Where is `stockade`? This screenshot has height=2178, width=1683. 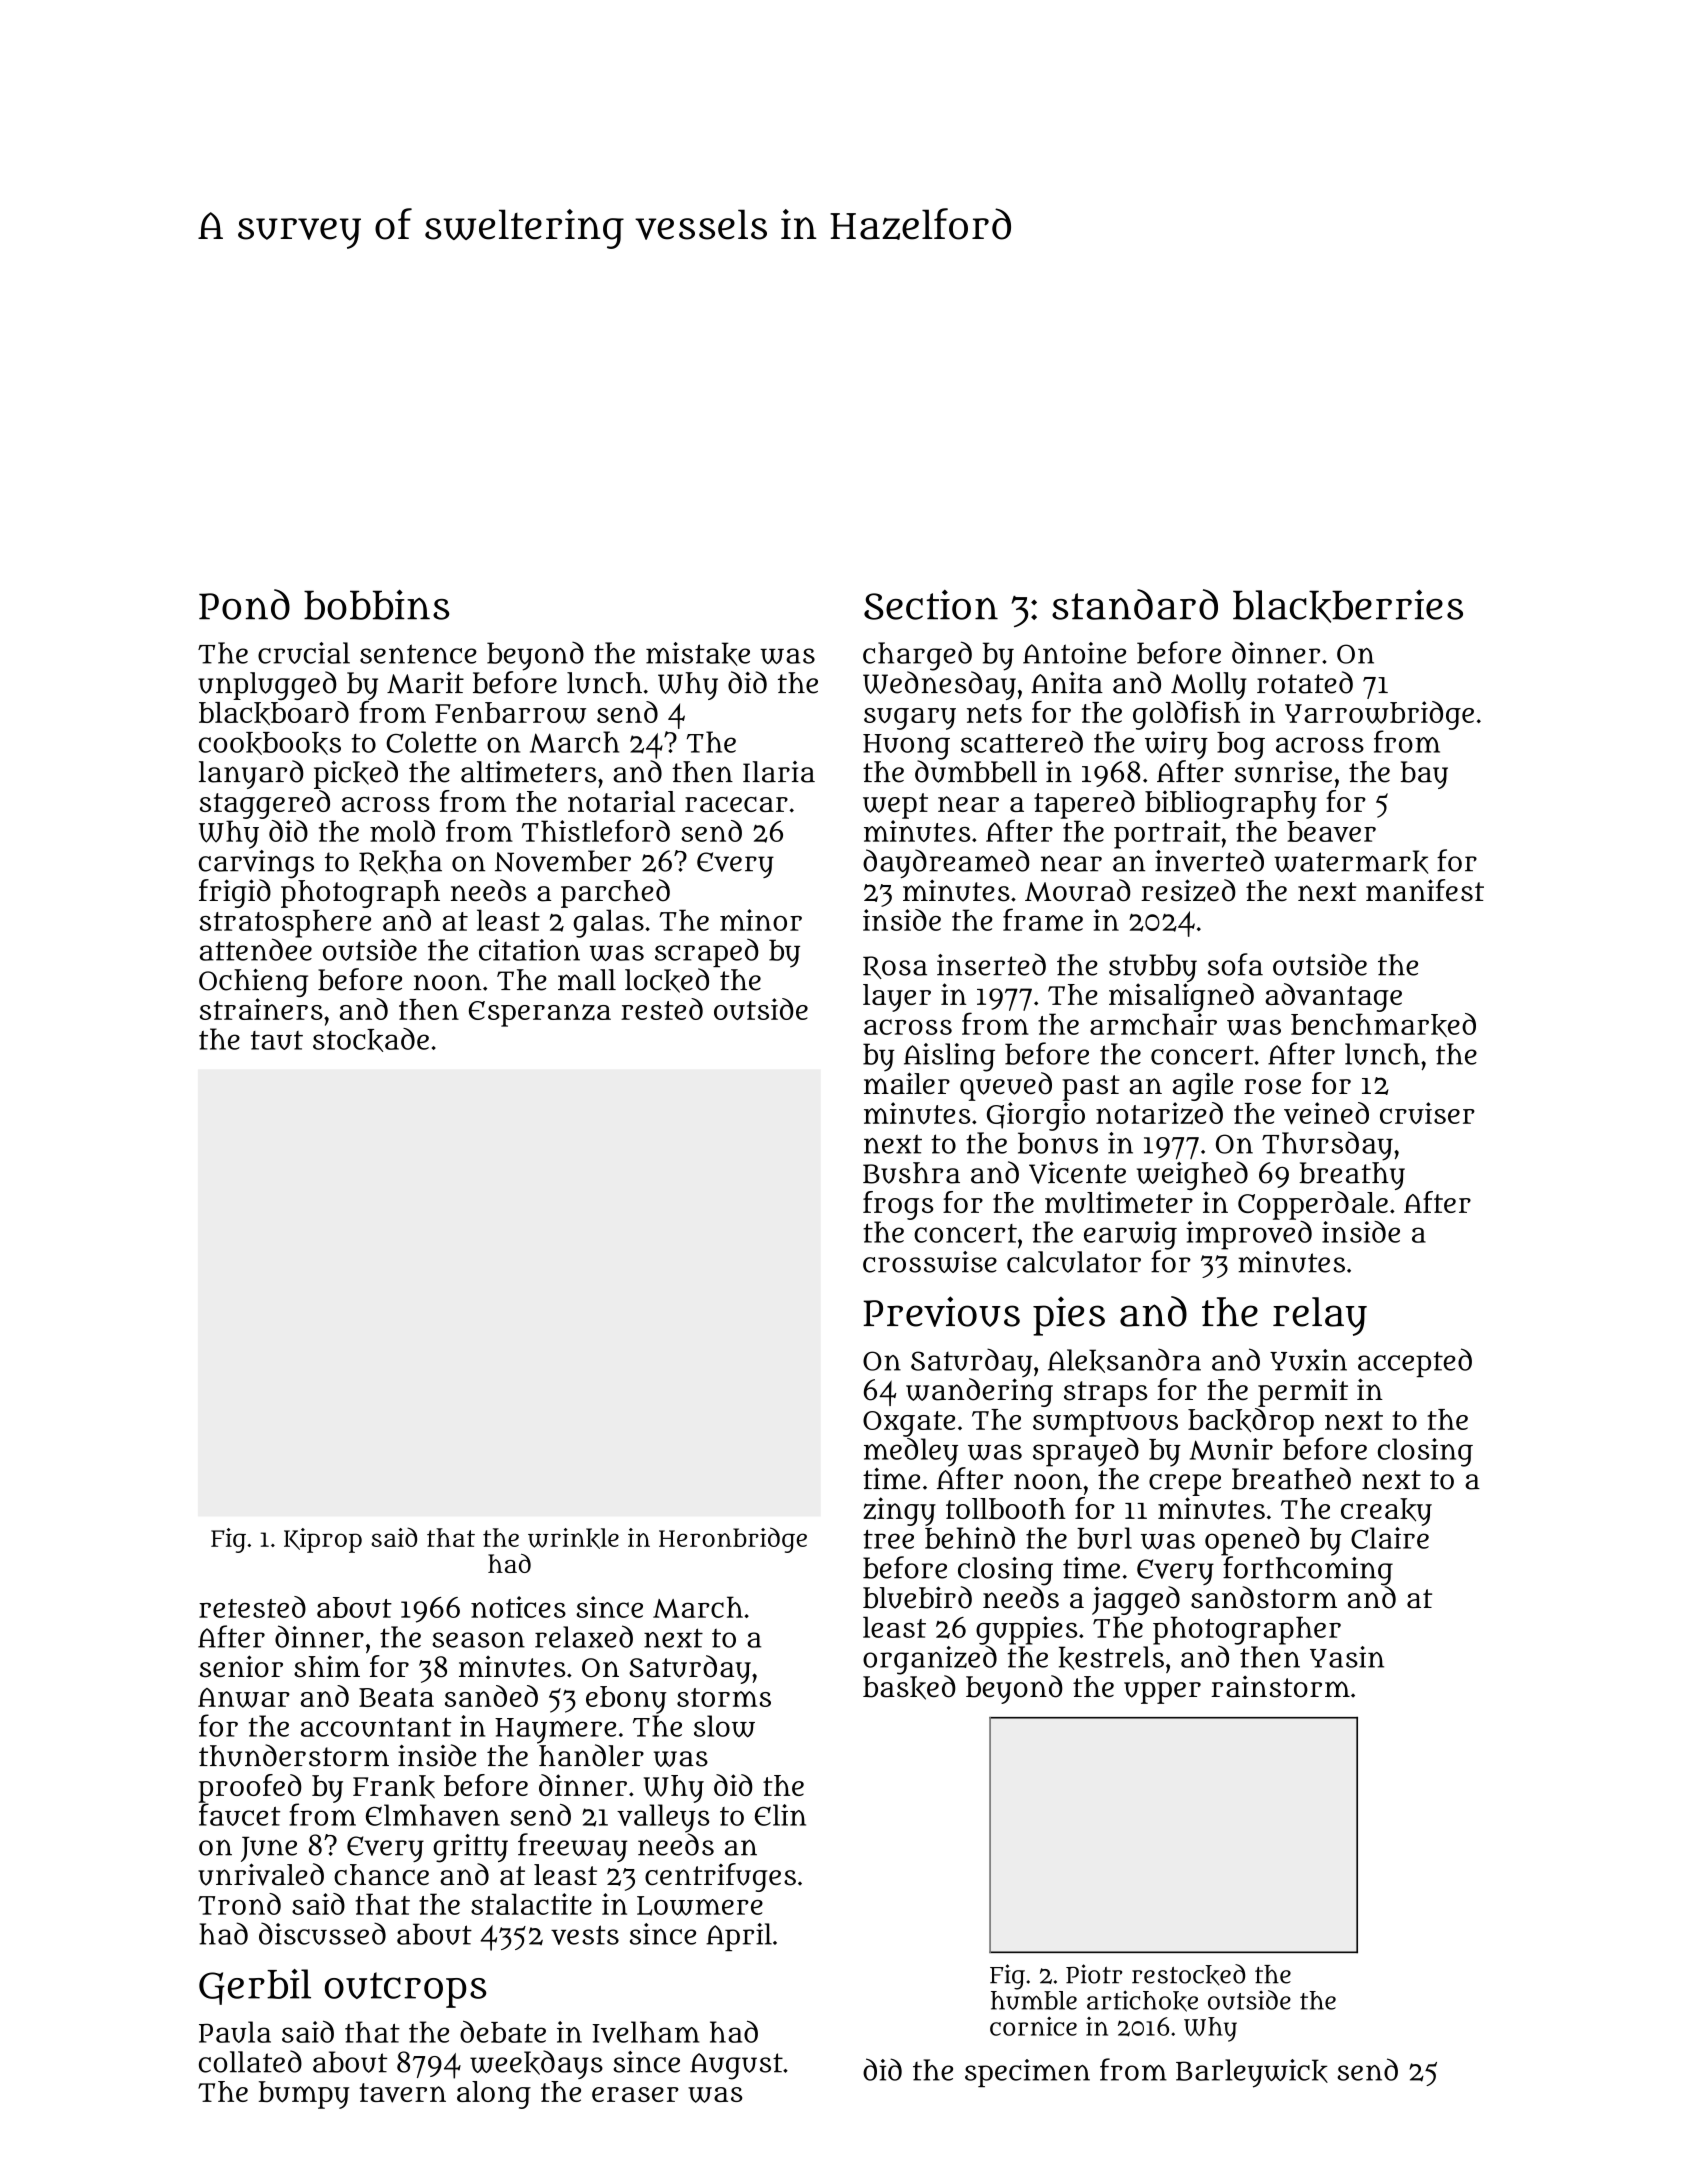 stockade is located at coordinates (371, 1040).
